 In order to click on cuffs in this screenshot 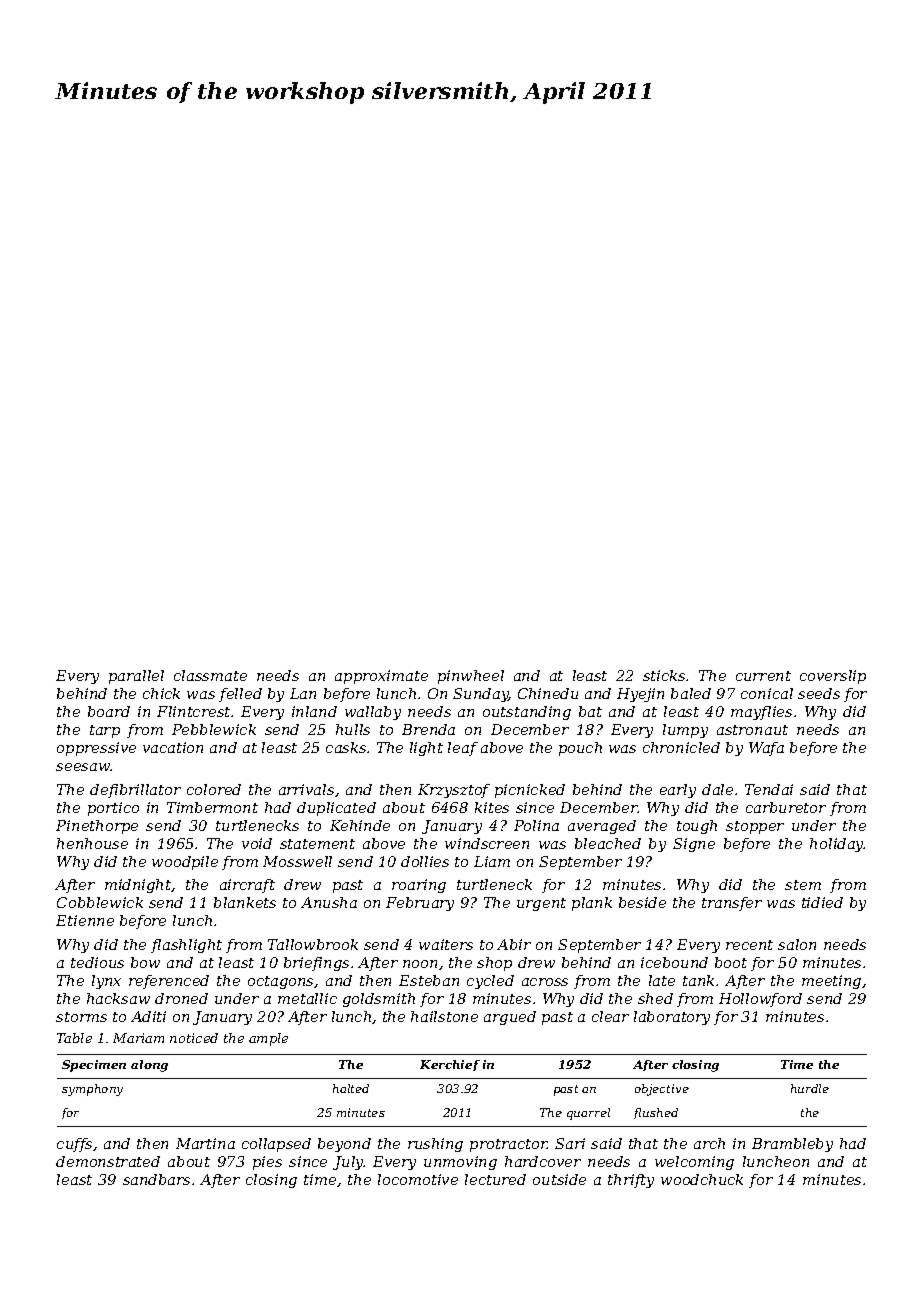, I will do `click(74, 1145)`.
